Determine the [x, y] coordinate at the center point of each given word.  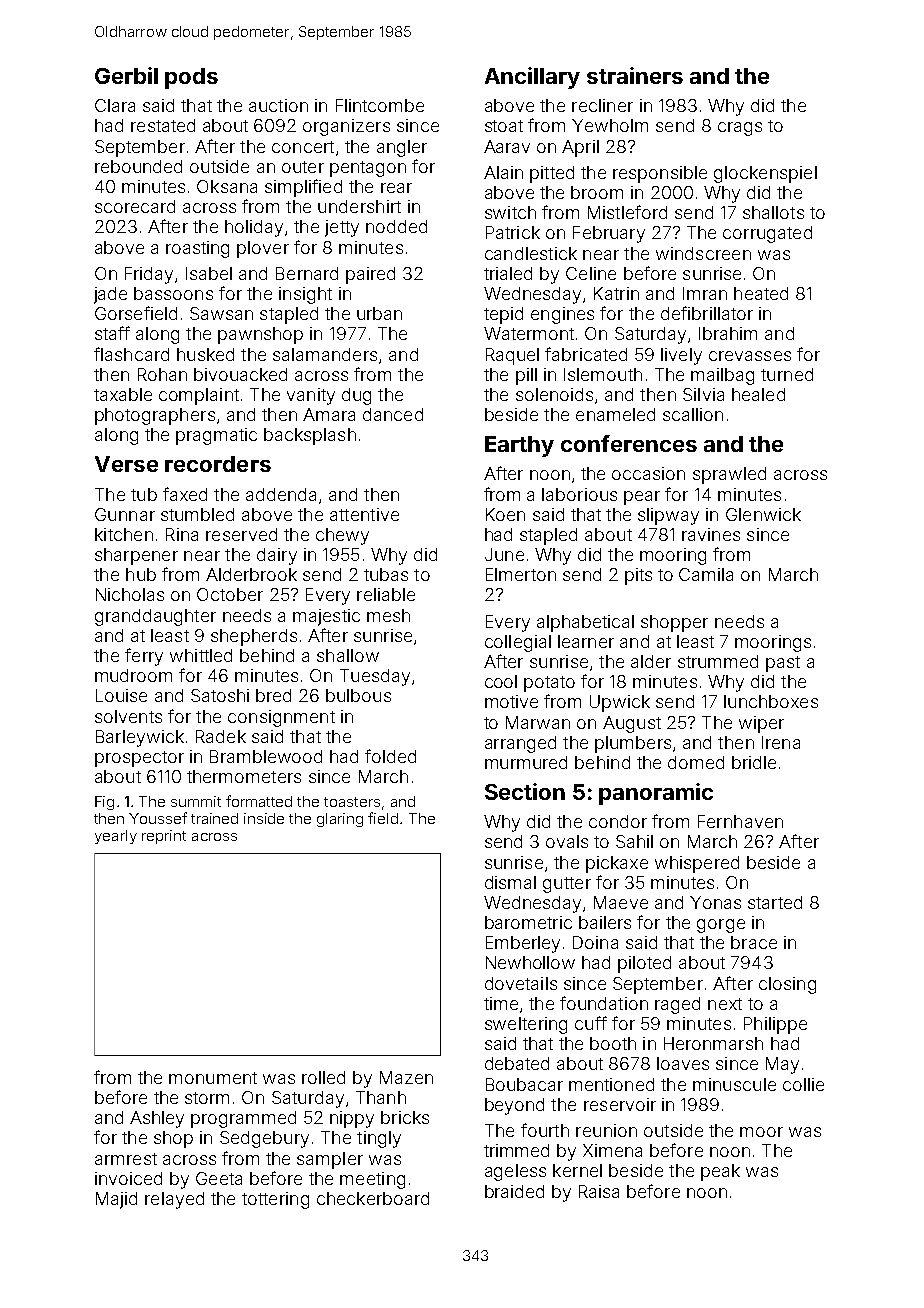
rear [396, 188]
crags [740, 129]
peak [720, 1172]
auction [278, 105]
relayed [174, 1200]
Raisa [599, 1191]
